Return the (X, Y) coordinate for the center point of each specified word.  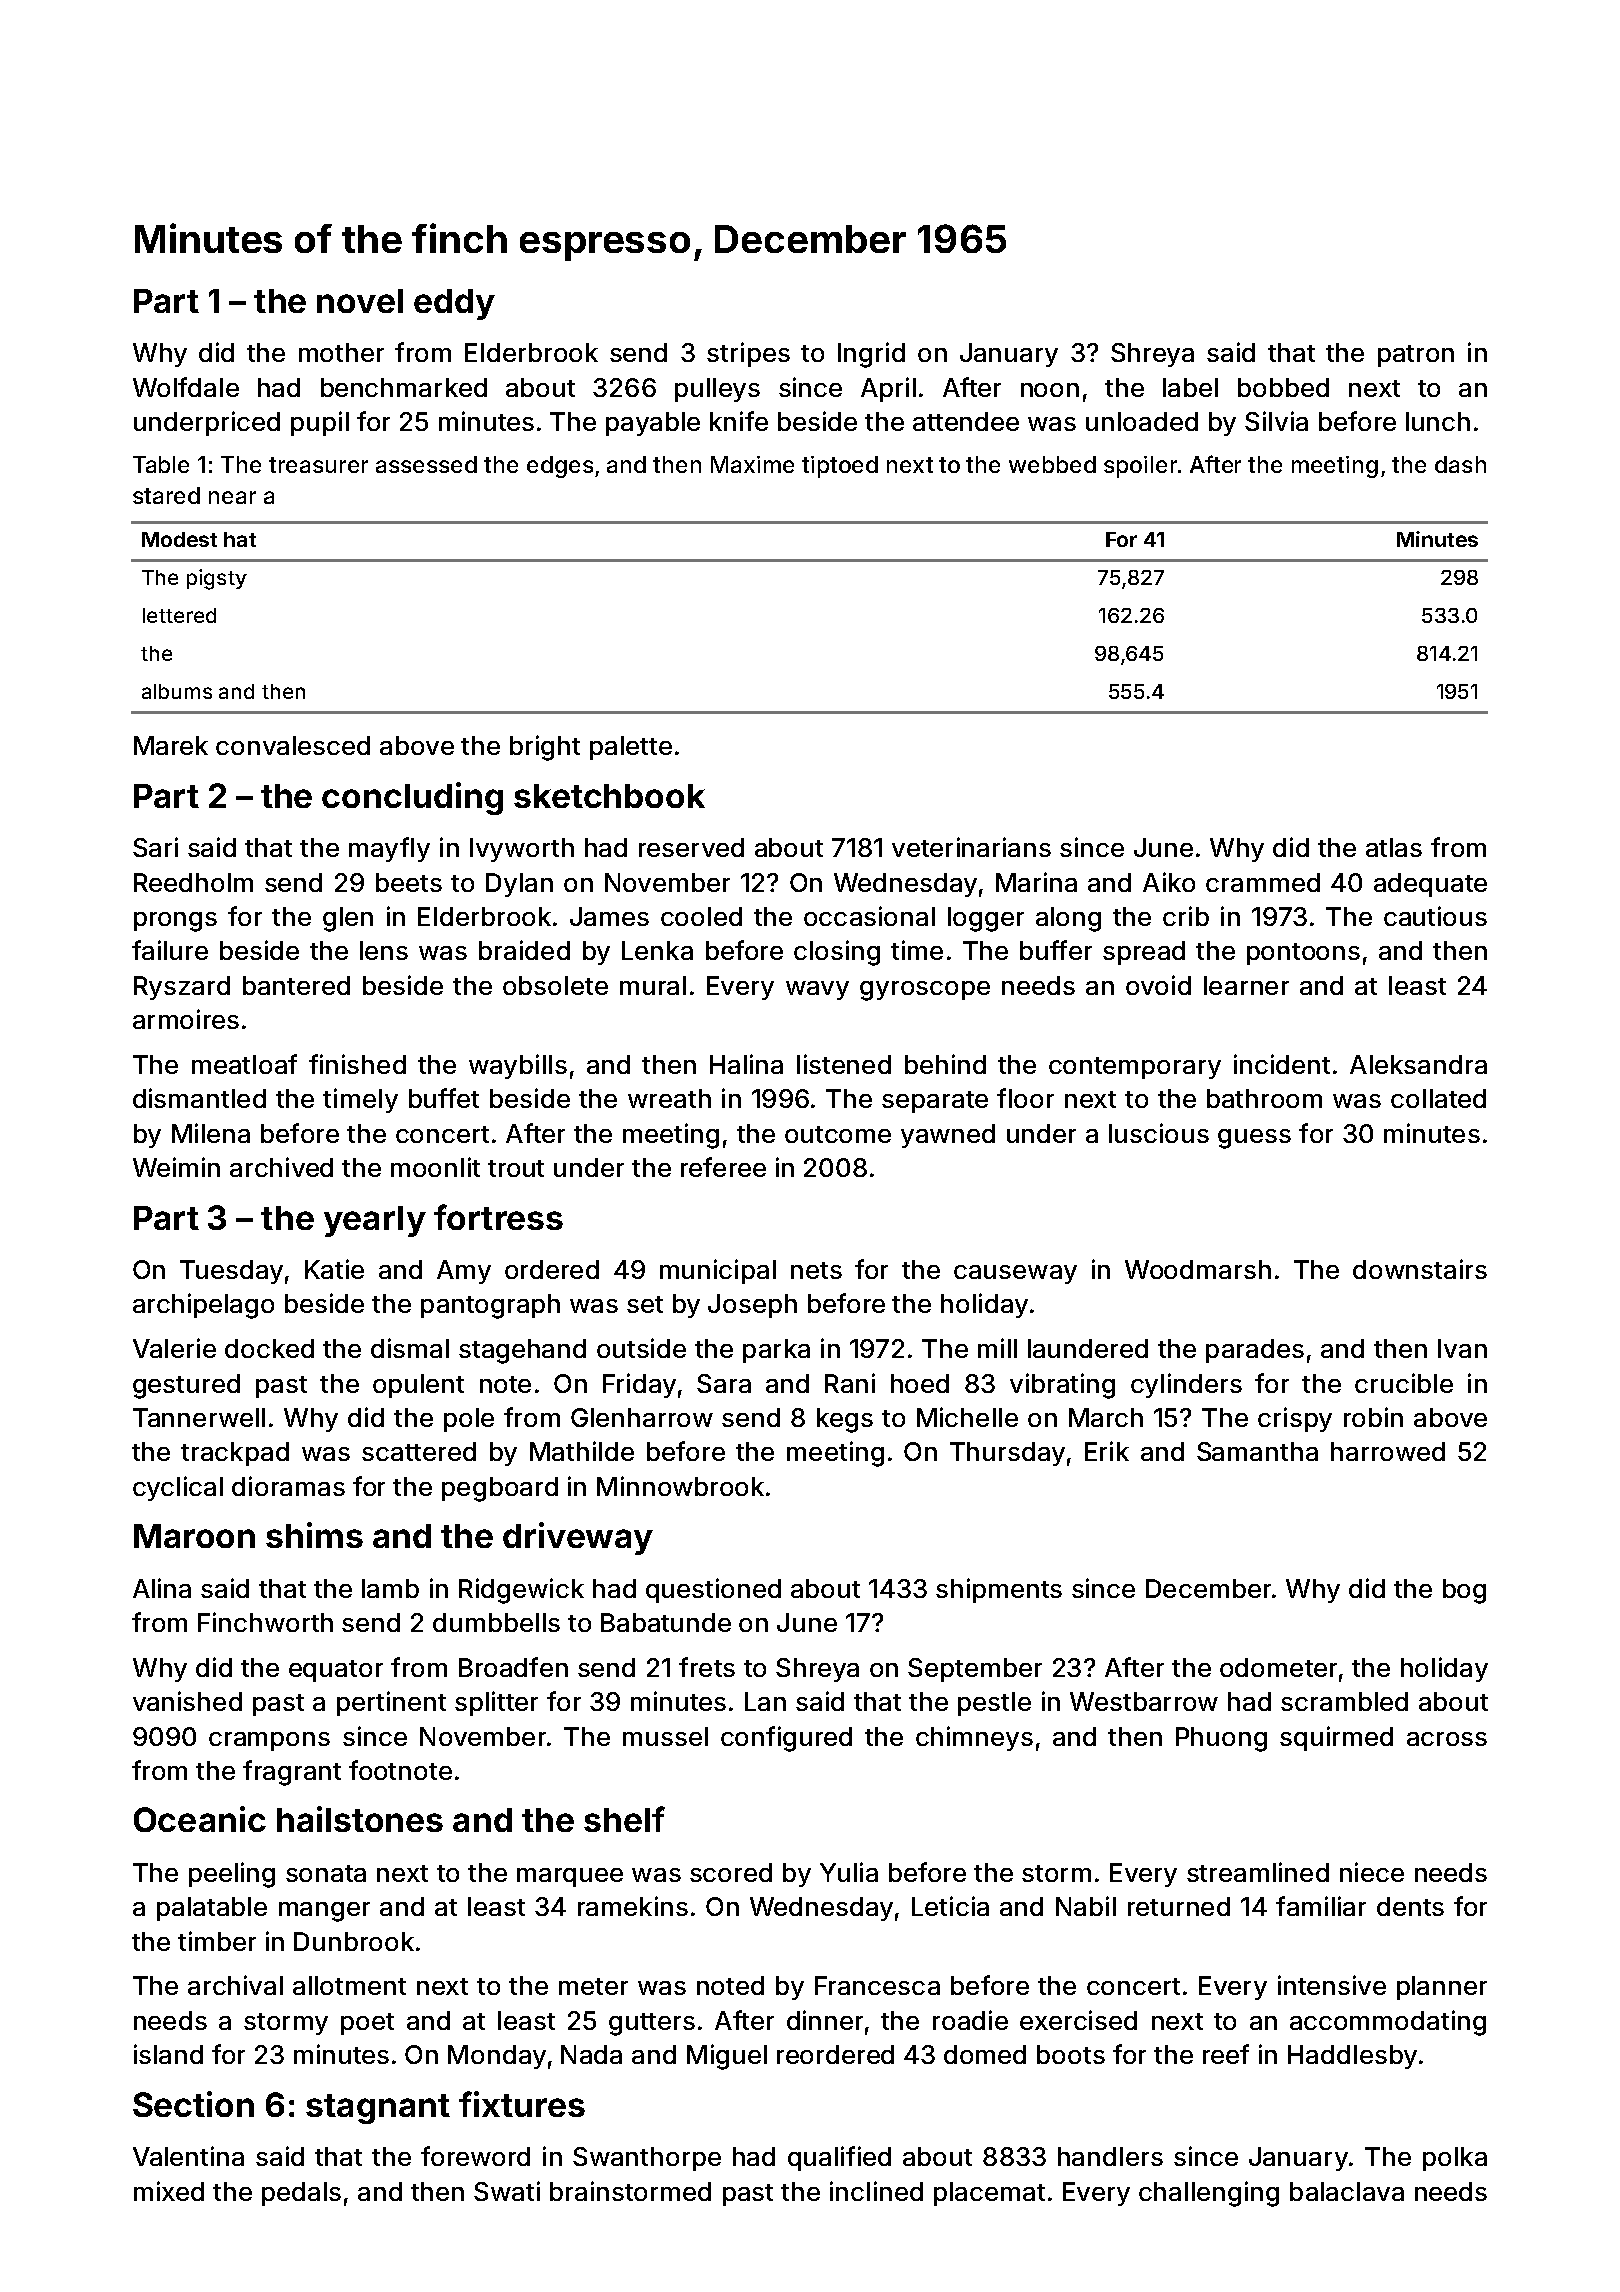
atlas (1394, 847)
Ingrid (871, 355)
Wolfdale (186, 387)
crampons (269, 1741)
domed (985, 2054)
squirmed (1336, 1738)
